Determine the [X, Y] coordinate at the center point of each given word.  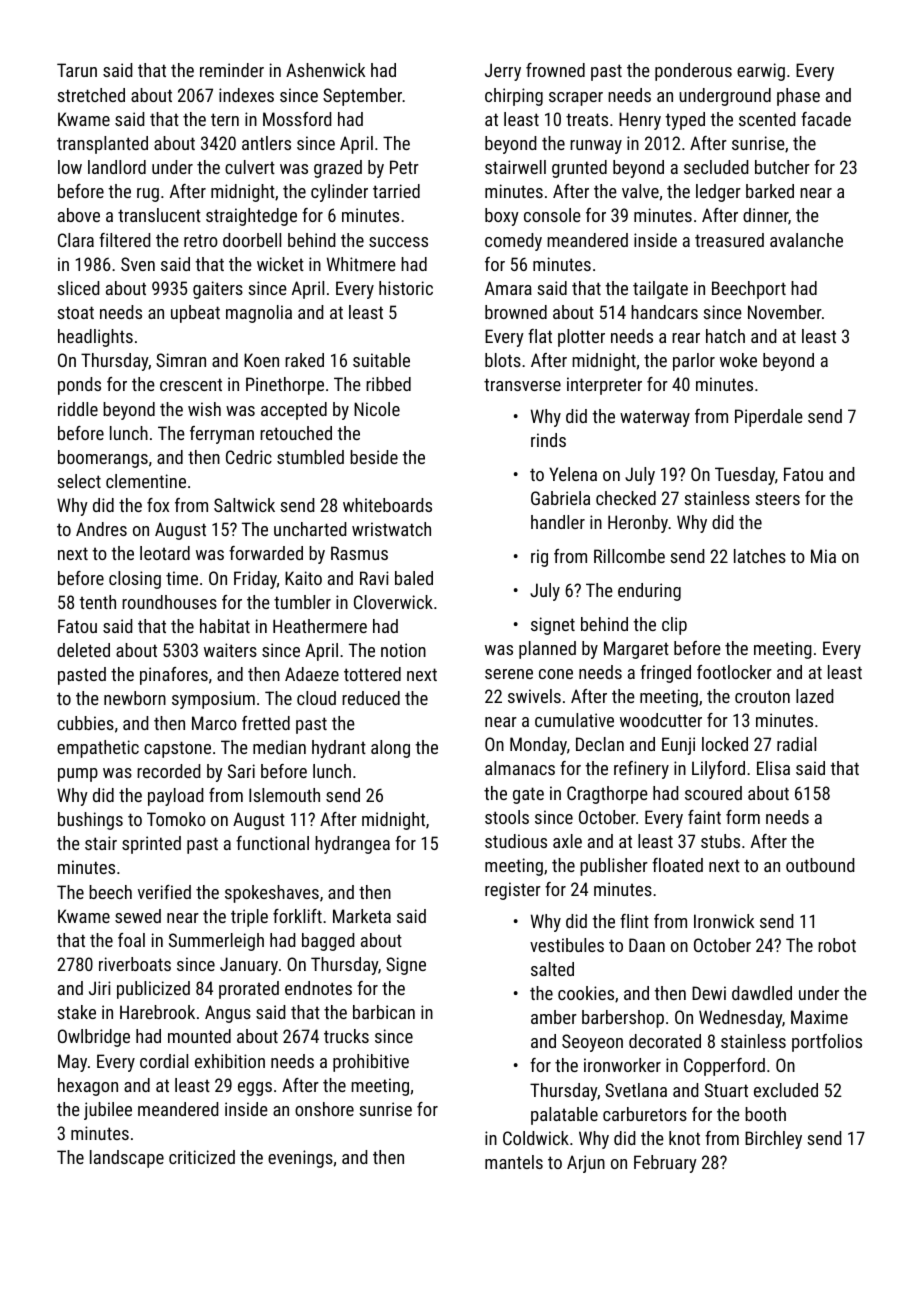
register [513, 891]
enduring [649, 592]
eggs [255, 1089]
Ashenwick [325, 70]
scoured [713, 793]
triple [249, 918]
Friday [255, 580]
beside [374, 457]
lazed [815, 696]
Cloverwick [393, 602]
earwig [761, 72]
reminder [232, 70]
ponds [79, 386]
